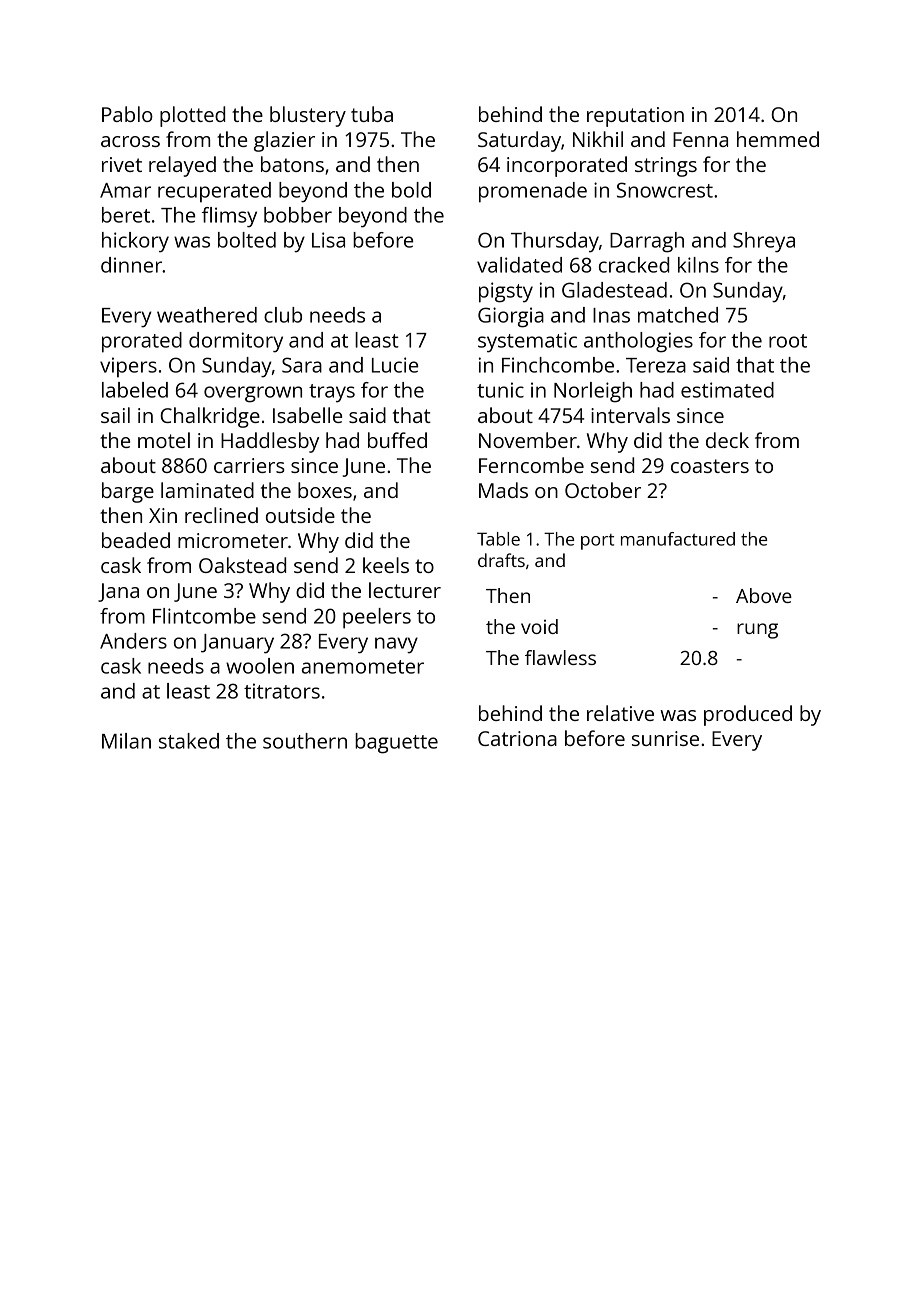  I want to click on deck, so click(727, 440).
